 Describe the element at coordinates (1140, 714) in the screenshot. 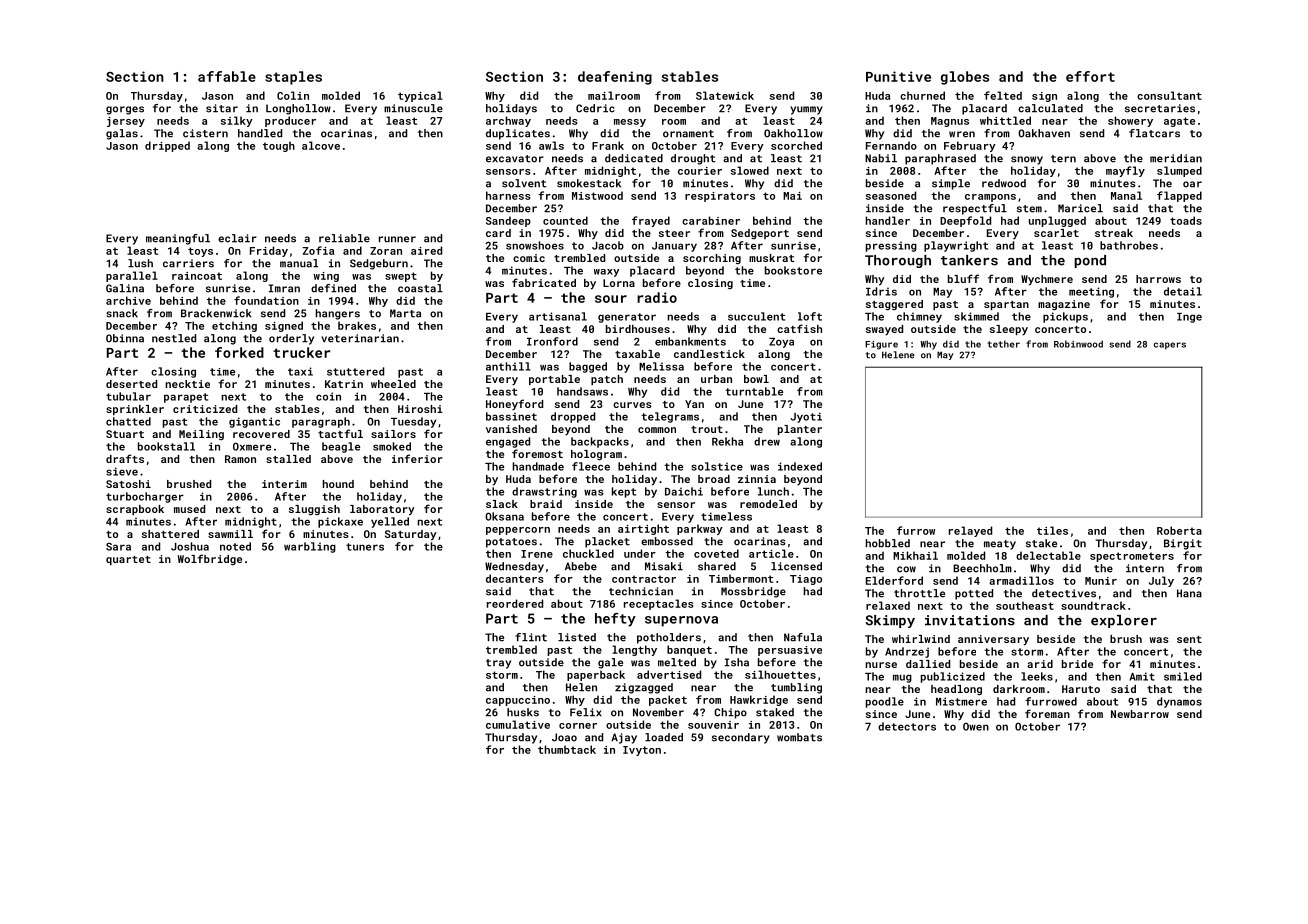

I see `Newbarrow` at that location.
